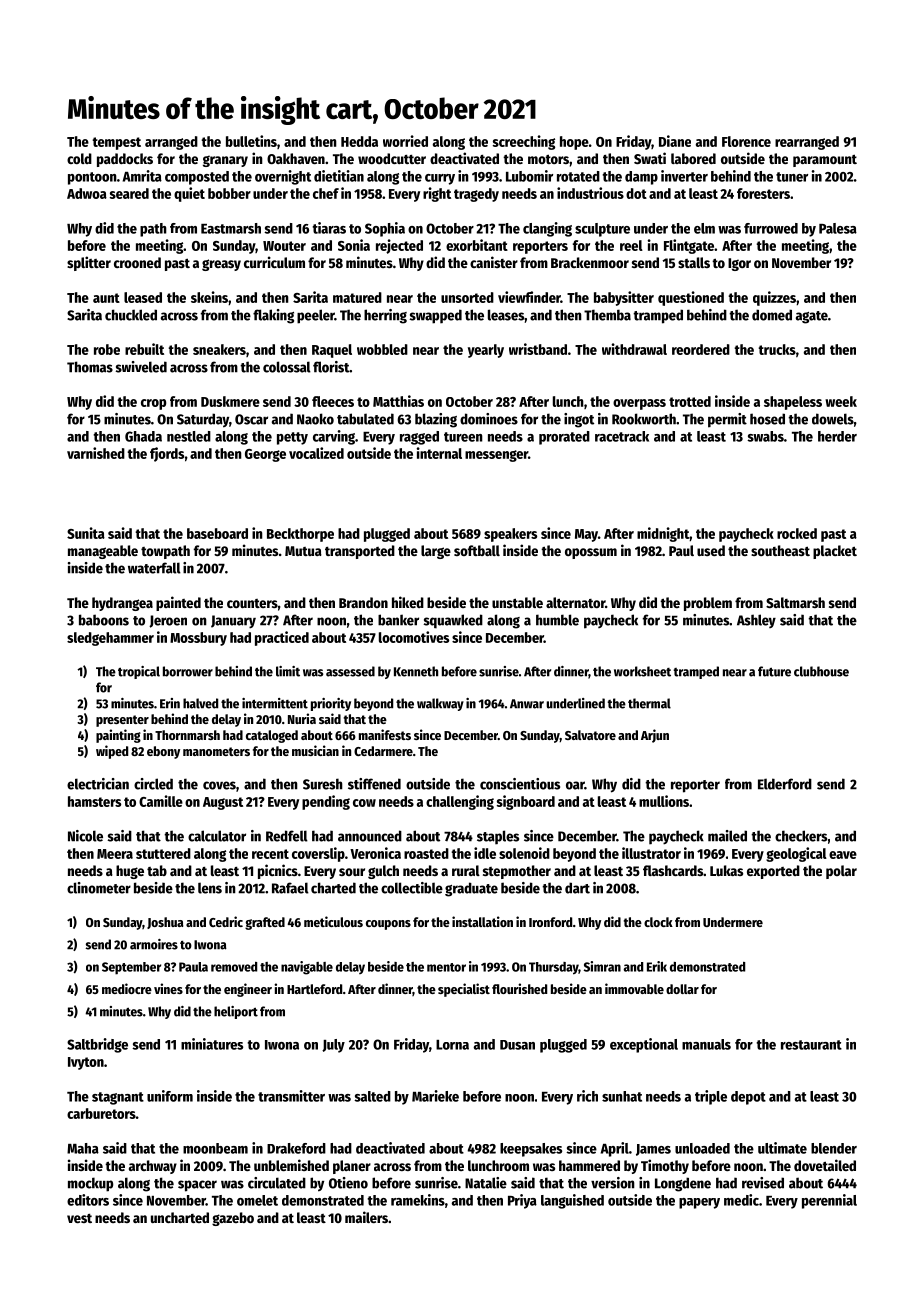  I want to click on coves, so click(219, 785).
